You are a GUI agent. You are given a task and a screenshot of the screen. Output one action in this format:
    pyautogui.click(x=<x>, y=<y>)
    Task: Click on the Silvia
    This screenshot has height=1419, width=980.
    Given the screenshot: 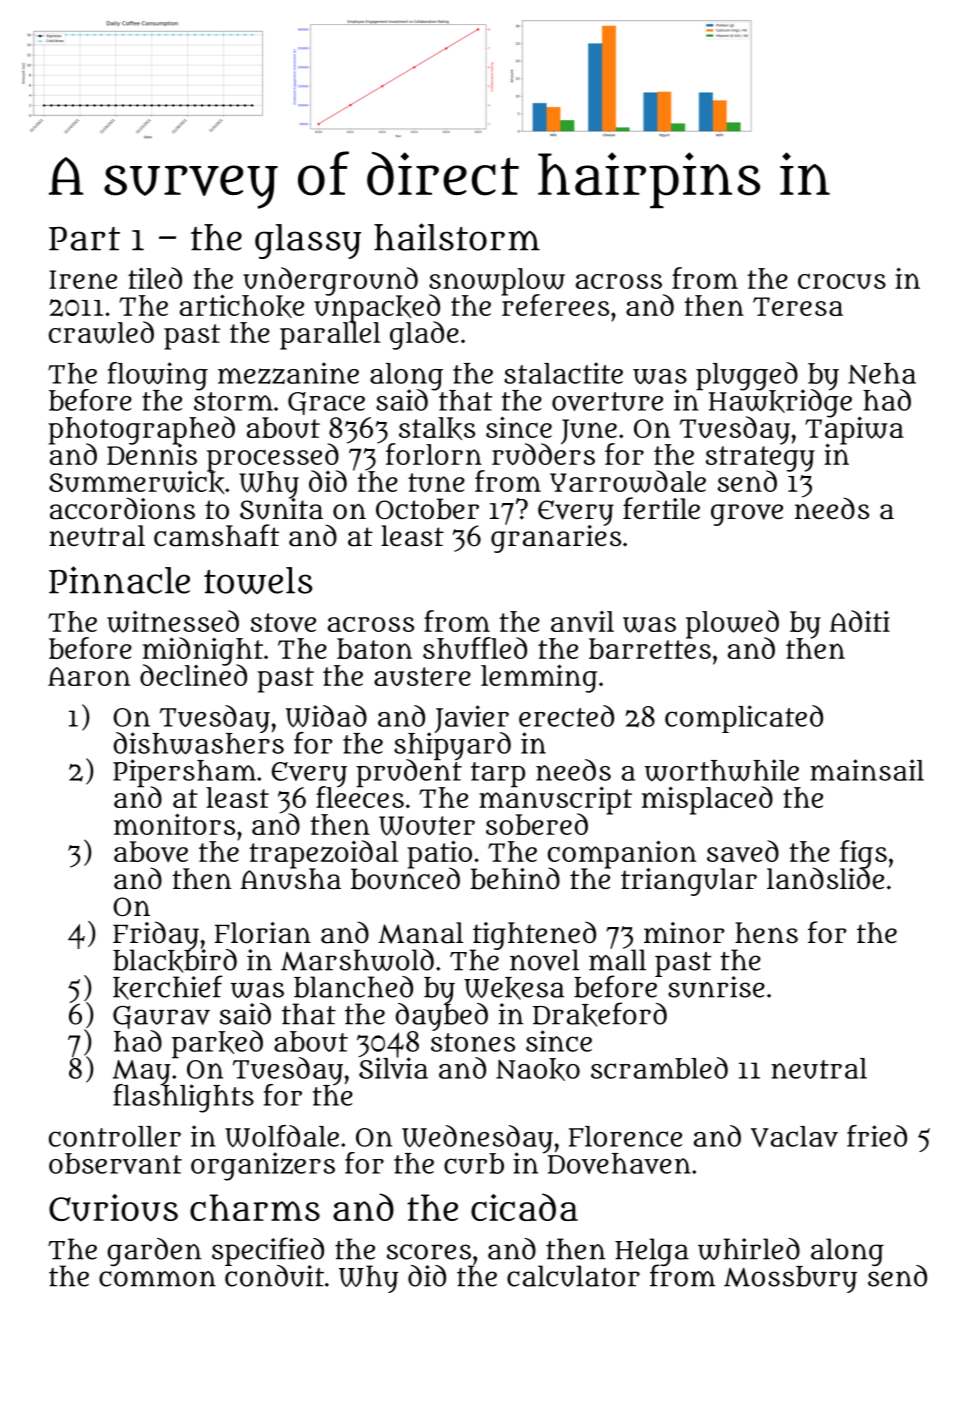 What is the action you would take?
    pyautogui.click(x=393, y=1068)
